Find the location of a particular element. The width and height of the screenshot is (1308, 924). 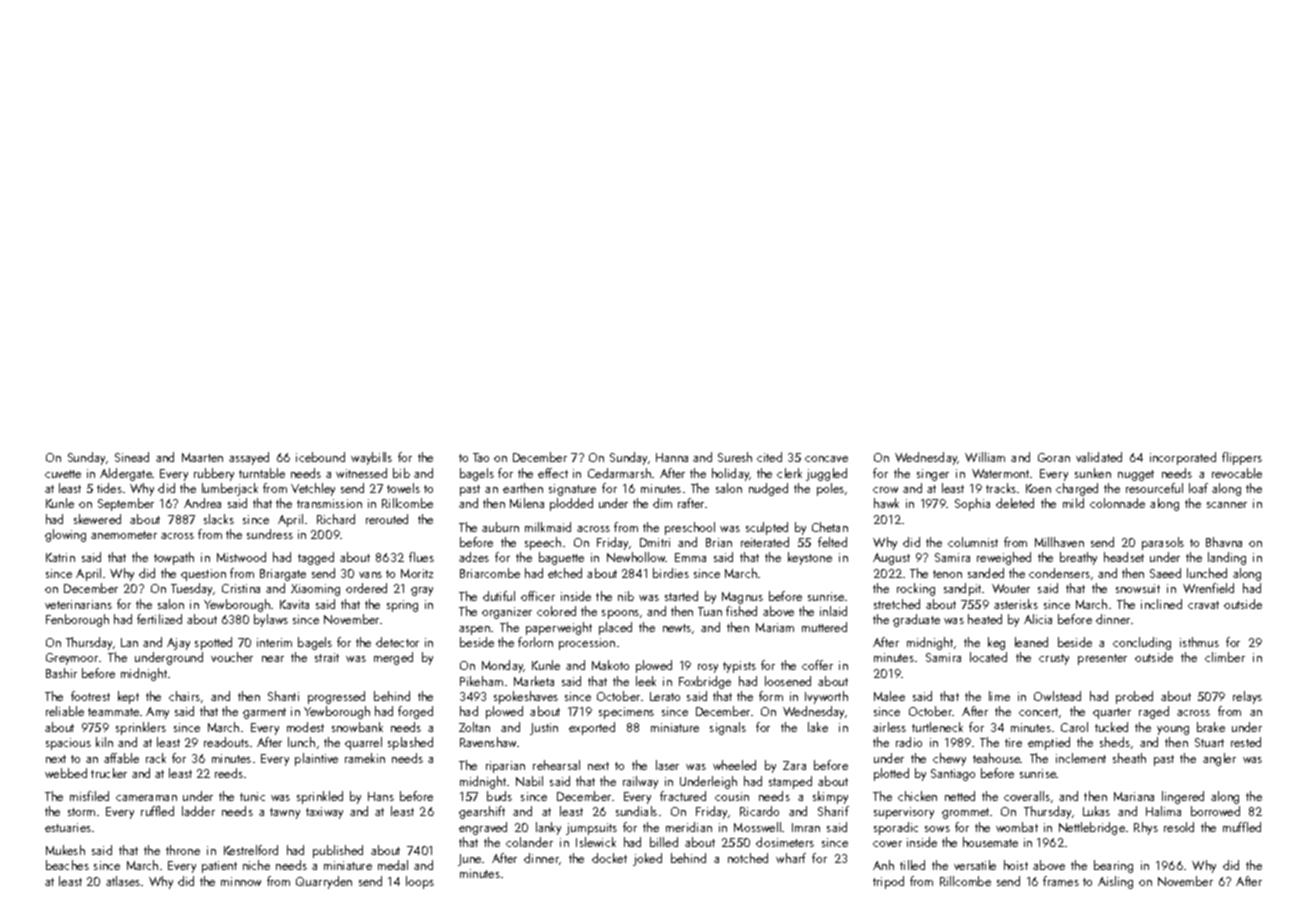

cravat is located at coordinates (1203, 605).
